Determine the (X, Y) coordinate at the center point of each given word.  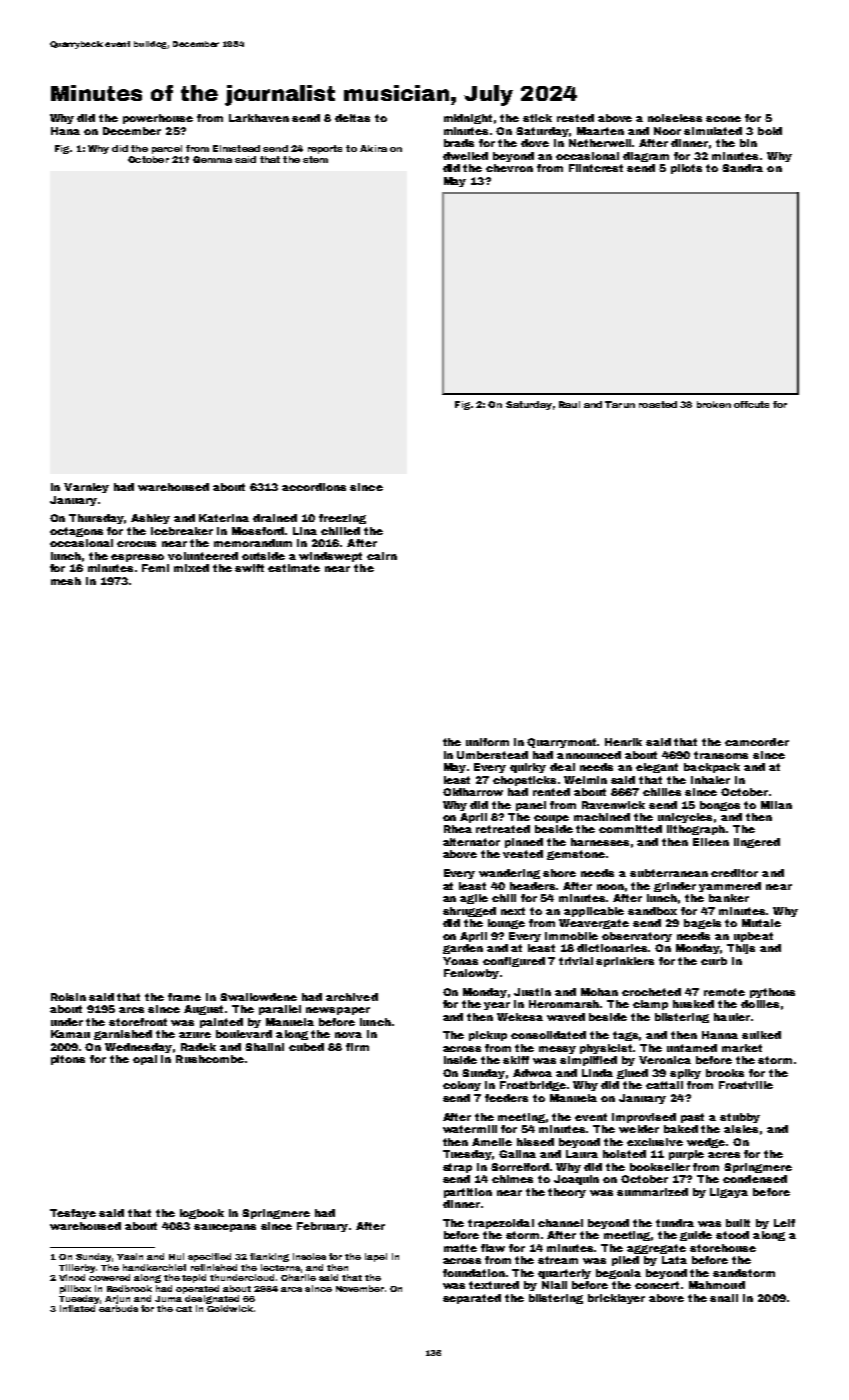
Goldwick (230, 1308)
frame (184, 997)
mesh (66, 581)
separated (472, 1299)
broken (714, 404)
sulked (761, 1035)
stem (315, 159)
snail (724, 1298)
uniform (487, 742)
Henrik (623, 742)
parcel (167, 149)
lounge (506, 924)
